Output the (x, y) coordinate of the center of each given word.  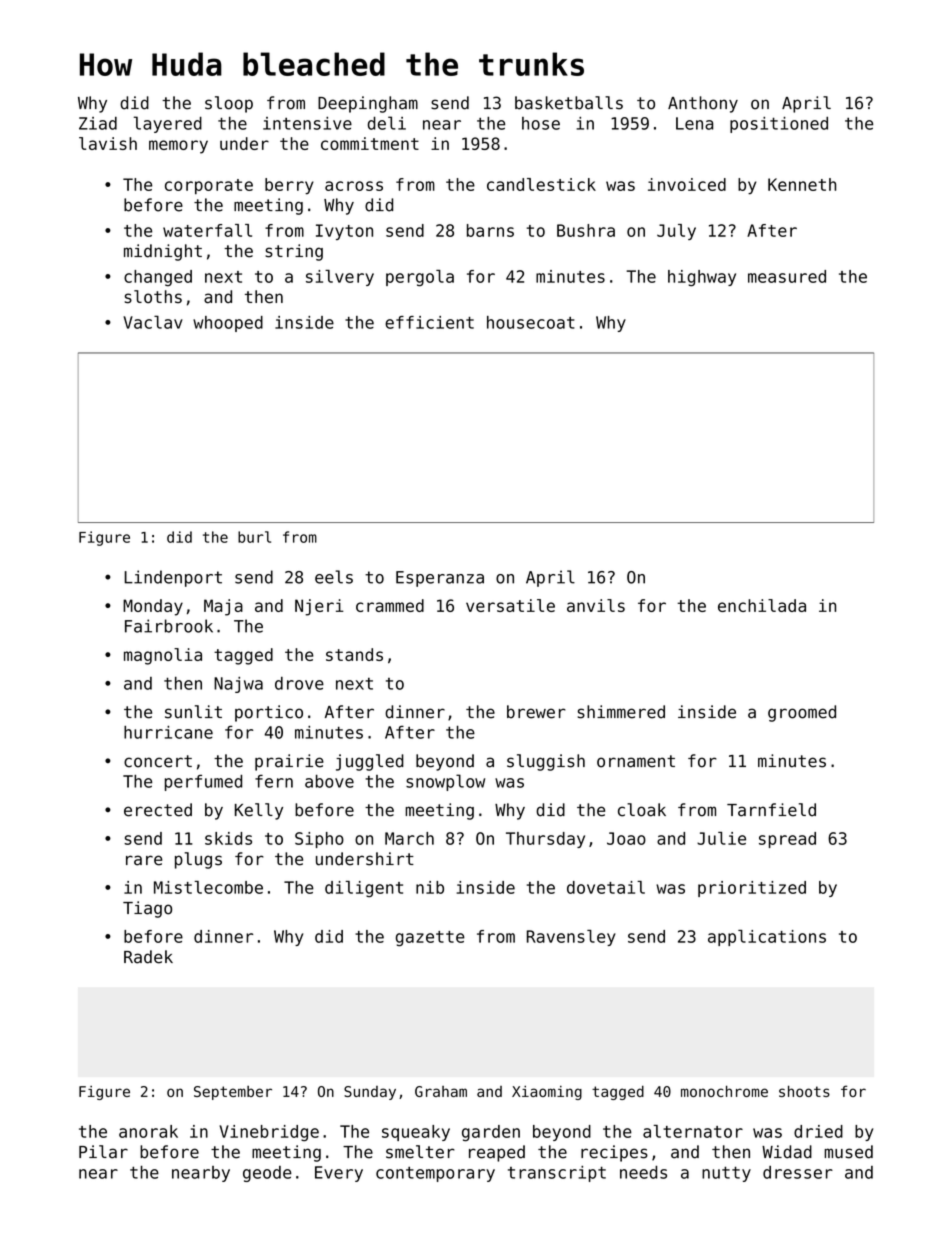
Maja (223, 607)
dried (818, 1131)
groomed (802, 713)
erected (158, 810)
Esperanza (440, 579)
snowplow (445, 782)
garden (491, 1133)
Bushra (586, 230)
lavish (108, 143)
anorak (148, 1131)
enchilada (762, 605)
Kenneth (802, 184)
